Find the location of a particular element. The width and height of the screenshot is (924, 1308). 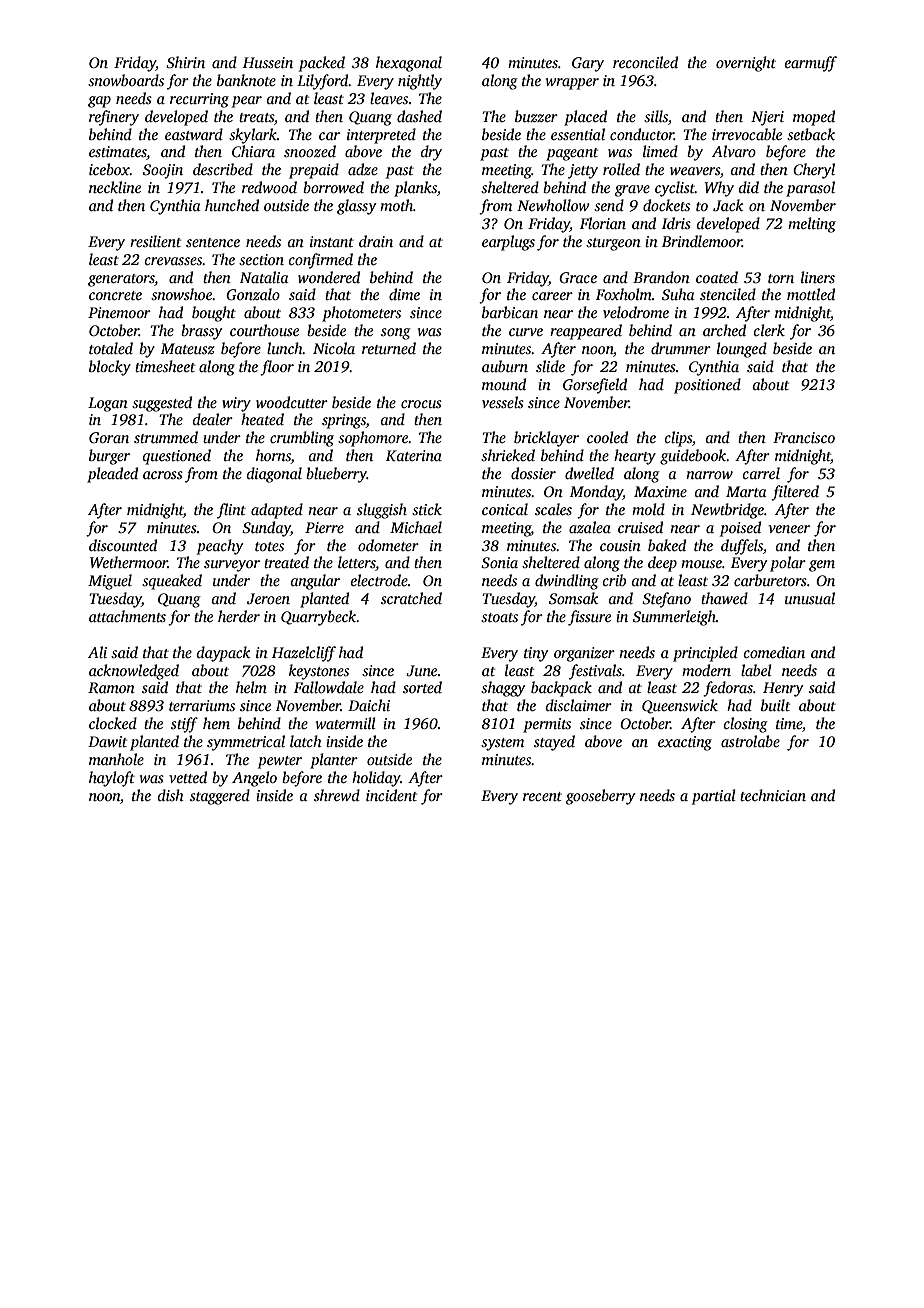

dashed is located at coordinates (419, 116).
